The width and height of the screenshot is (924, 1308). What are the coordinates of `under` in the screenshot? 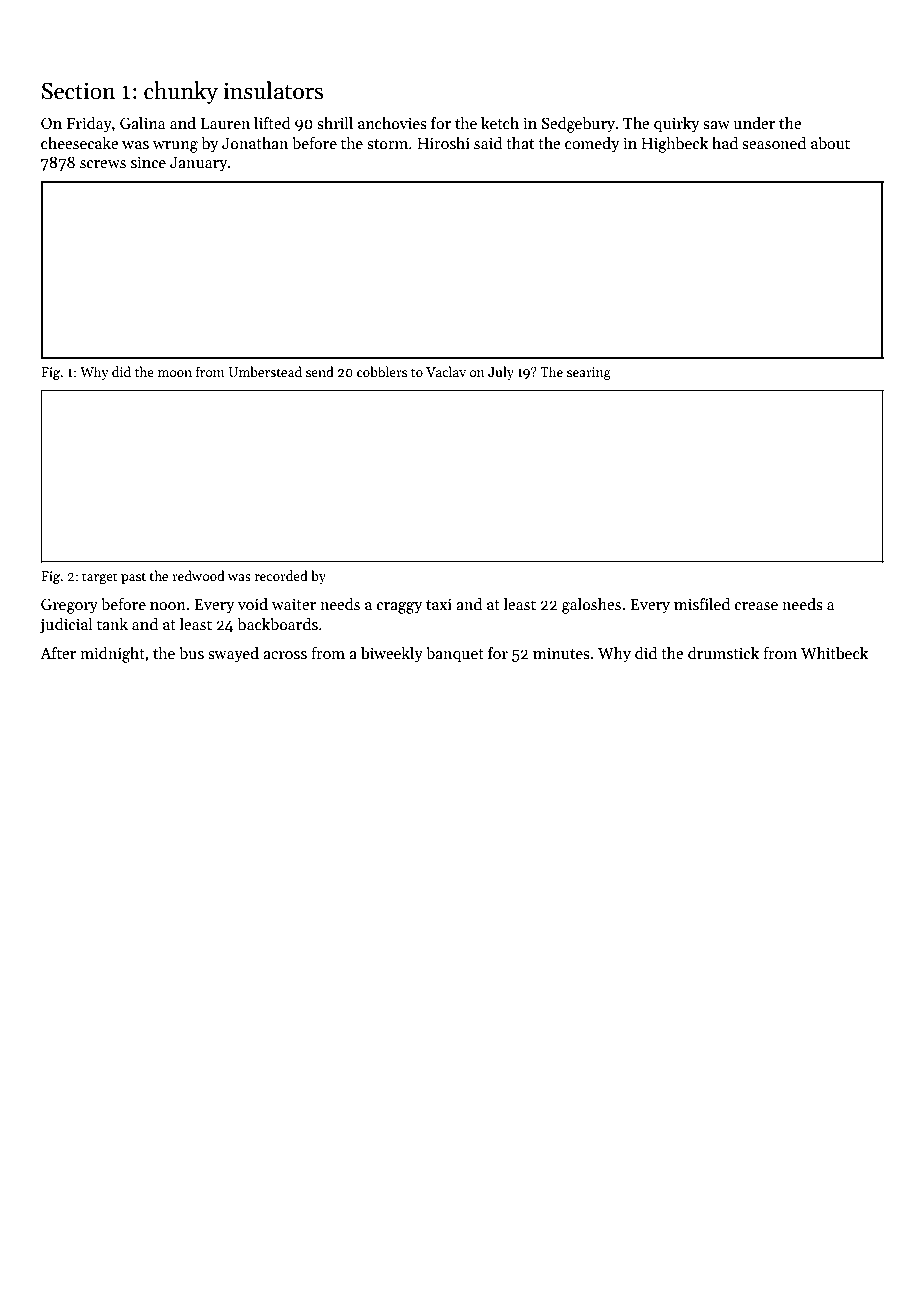 It's located at (754, 123).
